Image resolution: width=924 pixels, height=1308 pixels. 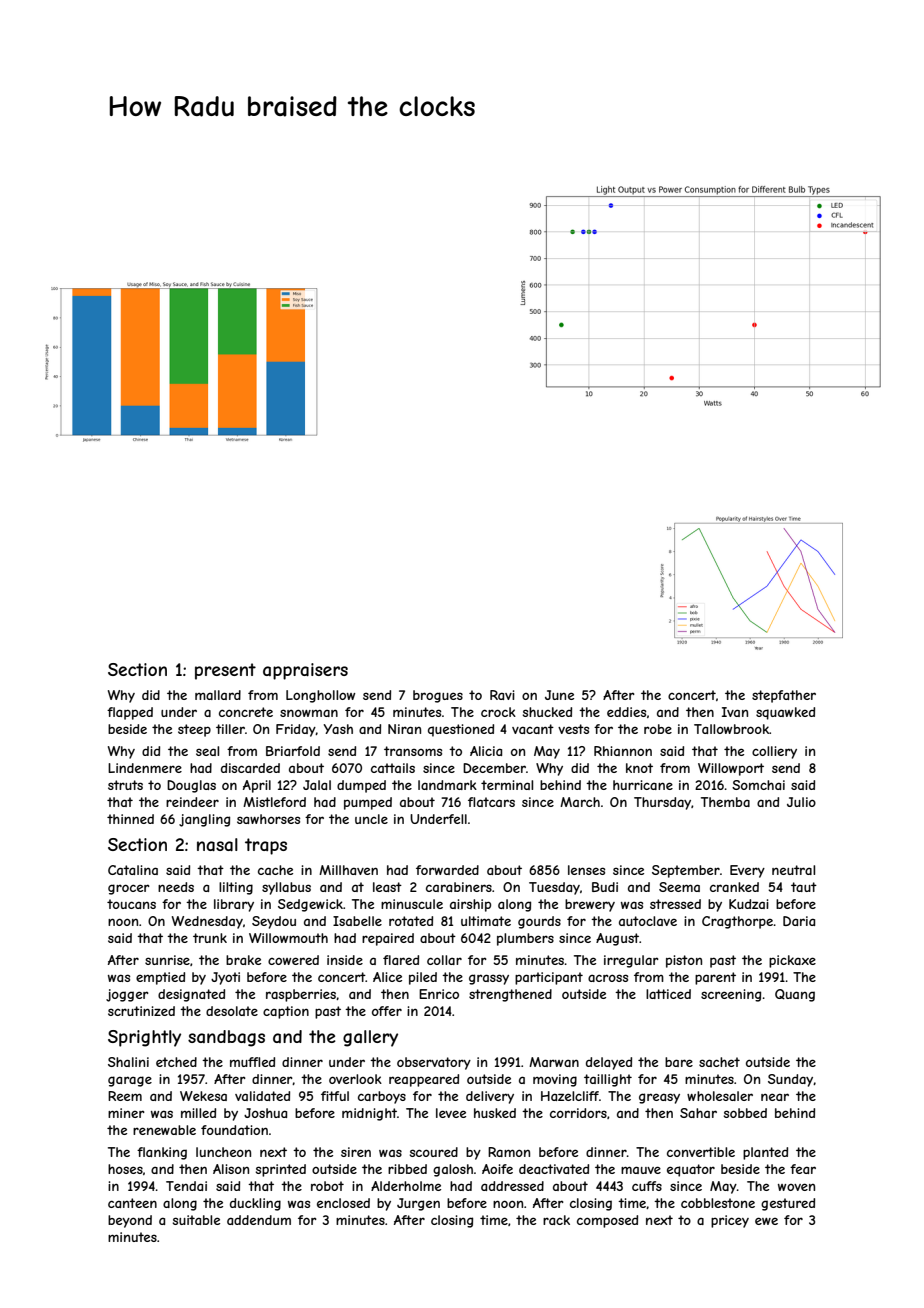 I want to click on mallard, so click(x=218, y=695).
